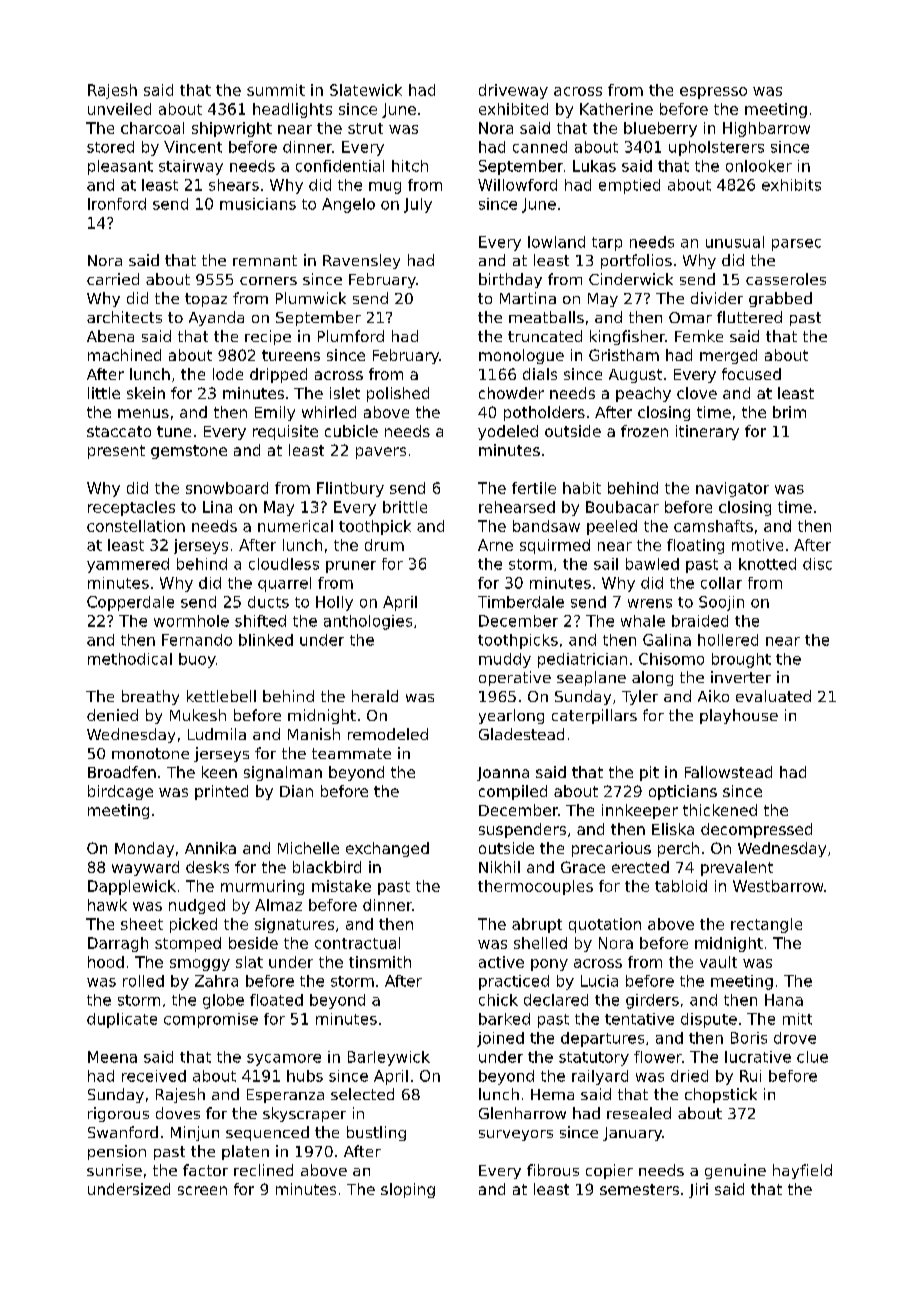  Describe the element at coordinates (408, 1190) in the screenshot. I see `sloping` at that location.
